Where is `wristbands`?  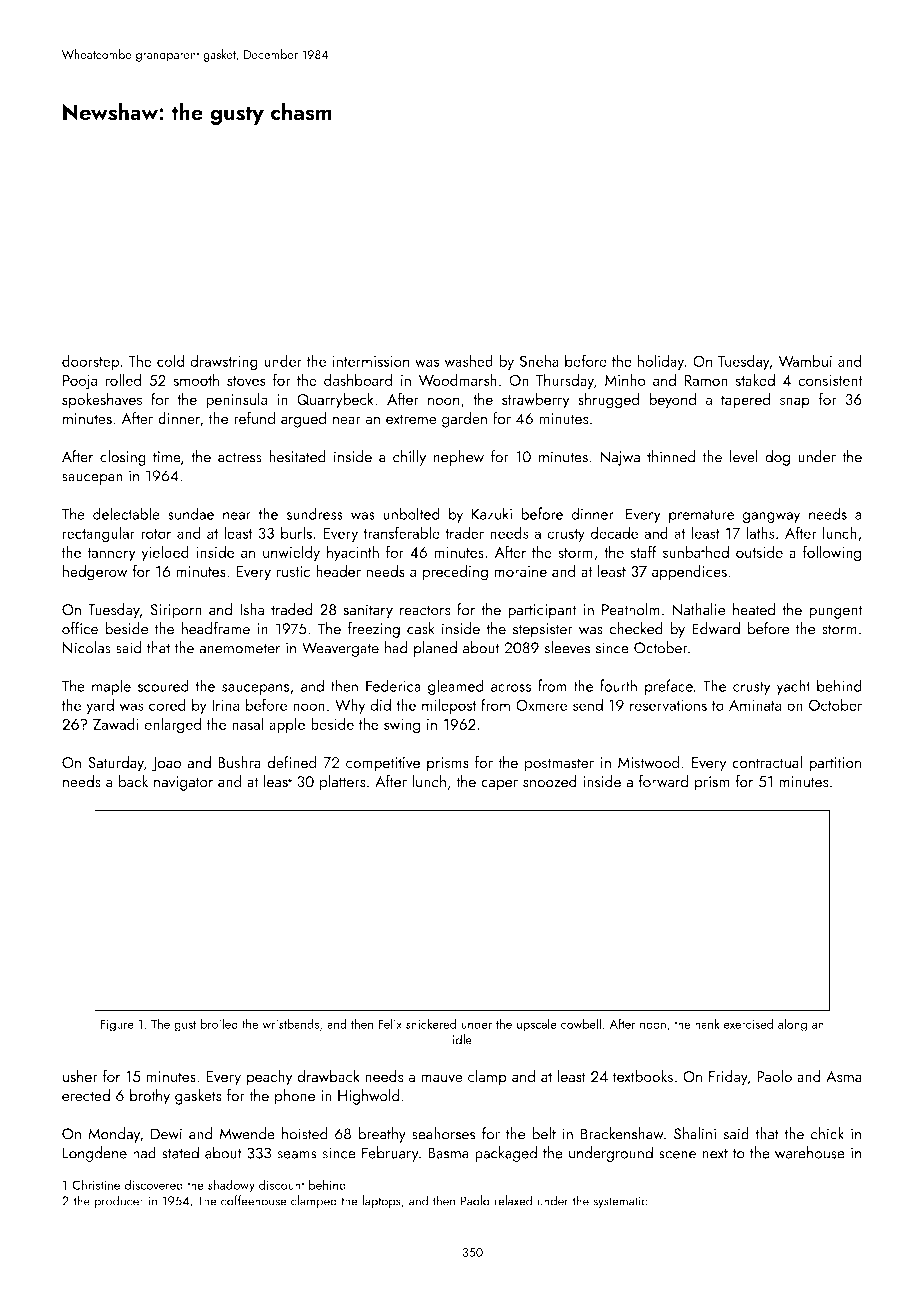 wristbands is located at coordinates (290, 1024).
